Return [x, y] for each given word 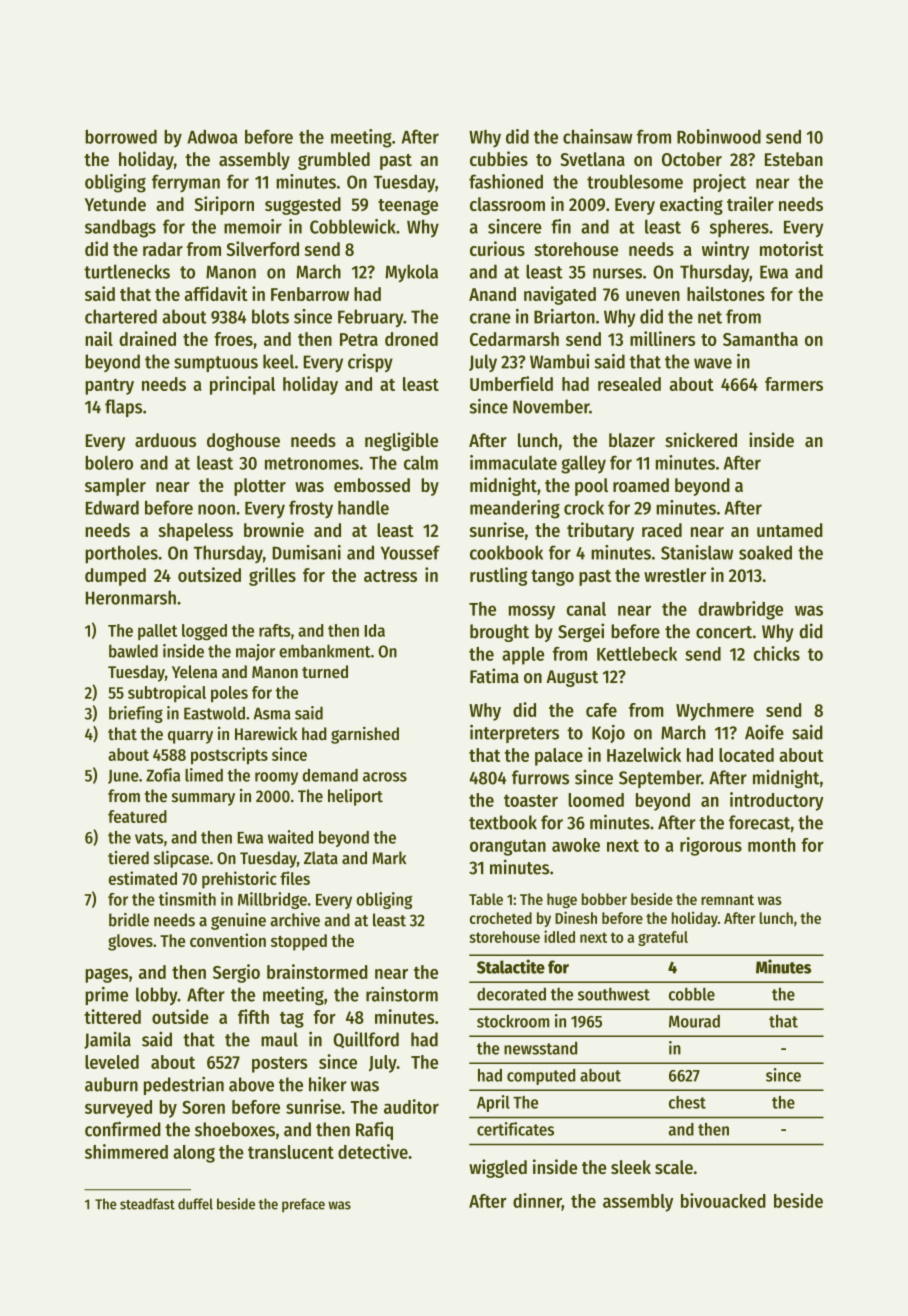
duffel [195, 1204]
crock [584, 508]
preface [303, 1205]
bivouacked [723, 1200]
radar [163, 249]
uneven [653, 296]
